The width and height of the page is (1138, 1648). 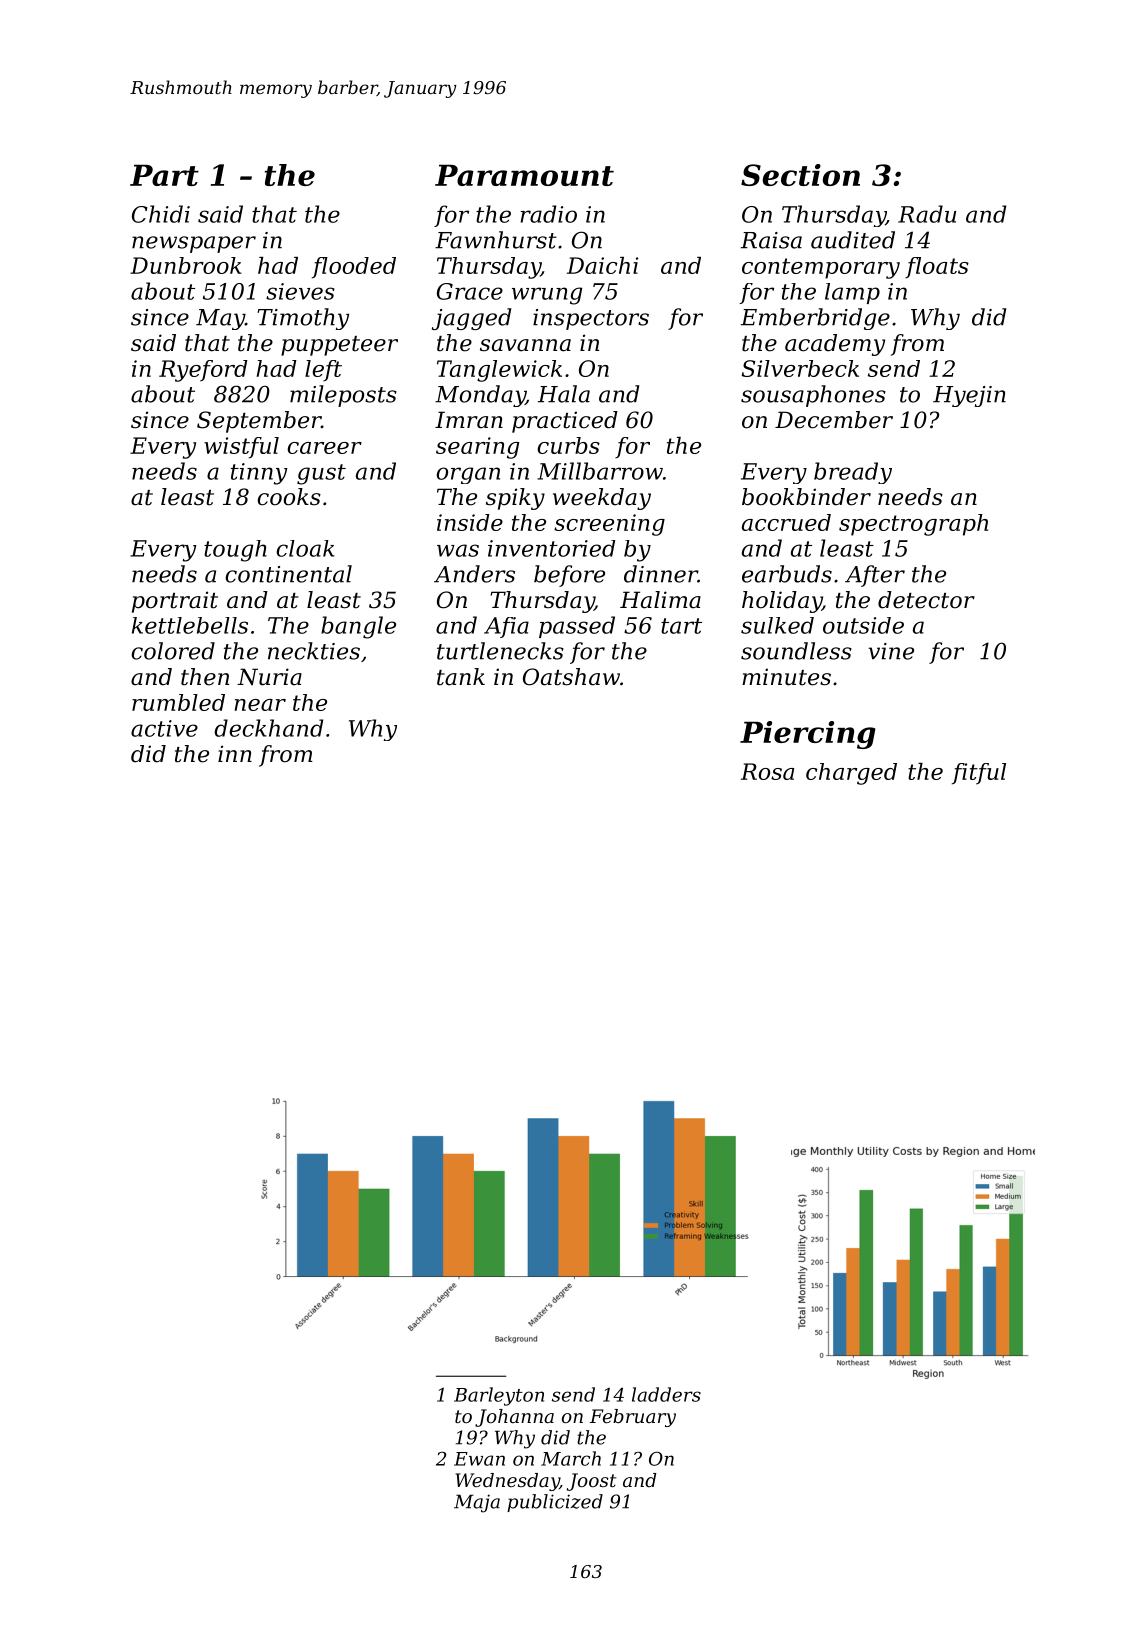 What do you see at coordinates (164, 175) in the page?
I see `Part` at bounding box center [164, 175].
